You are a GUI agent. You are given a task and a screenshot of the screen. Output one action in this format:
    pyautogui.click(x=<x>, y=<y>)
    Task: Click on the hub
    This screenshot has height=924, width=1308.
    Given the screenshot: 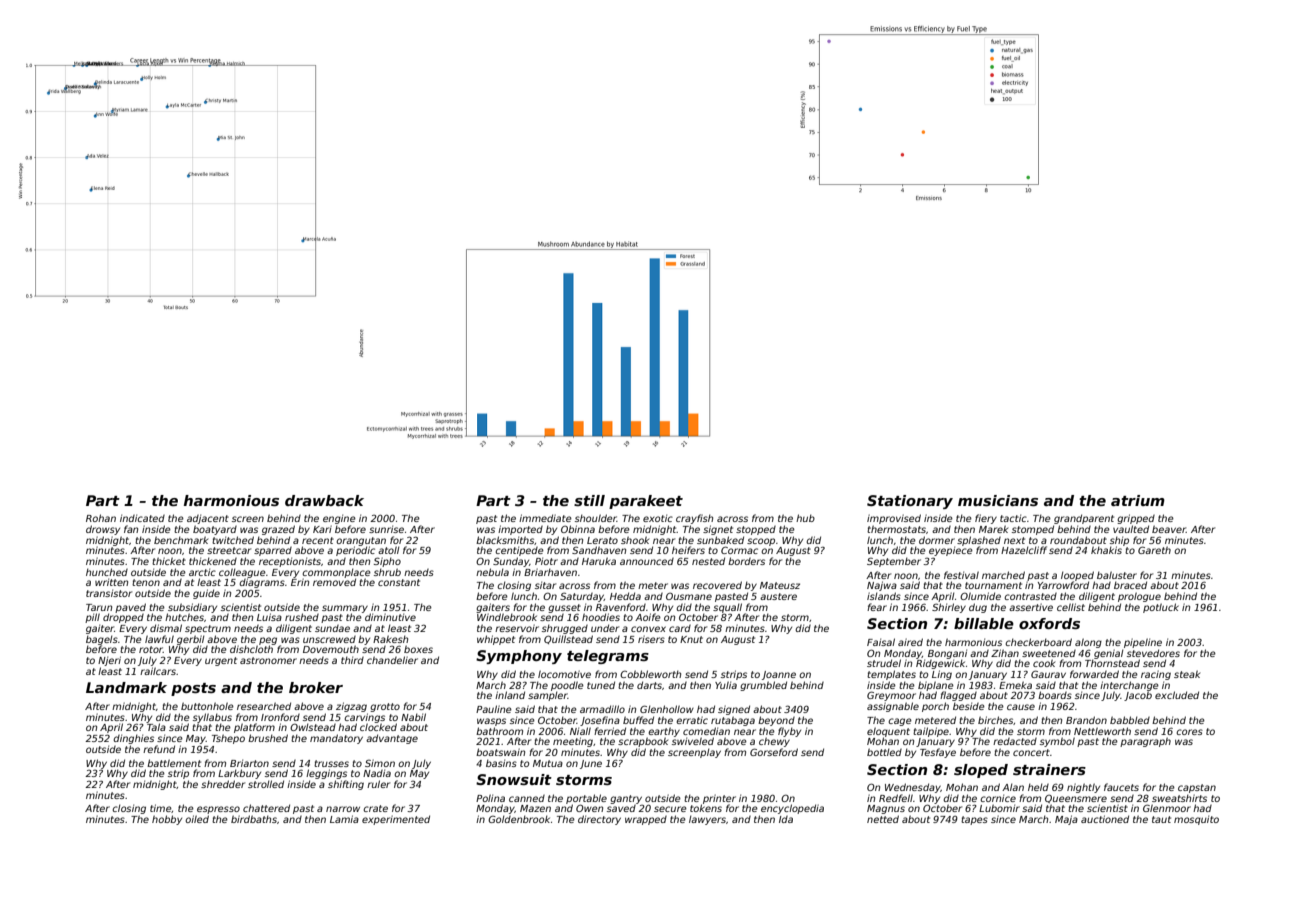 What is the action you would take?
    pyautogui.click(x=805, y=518)
